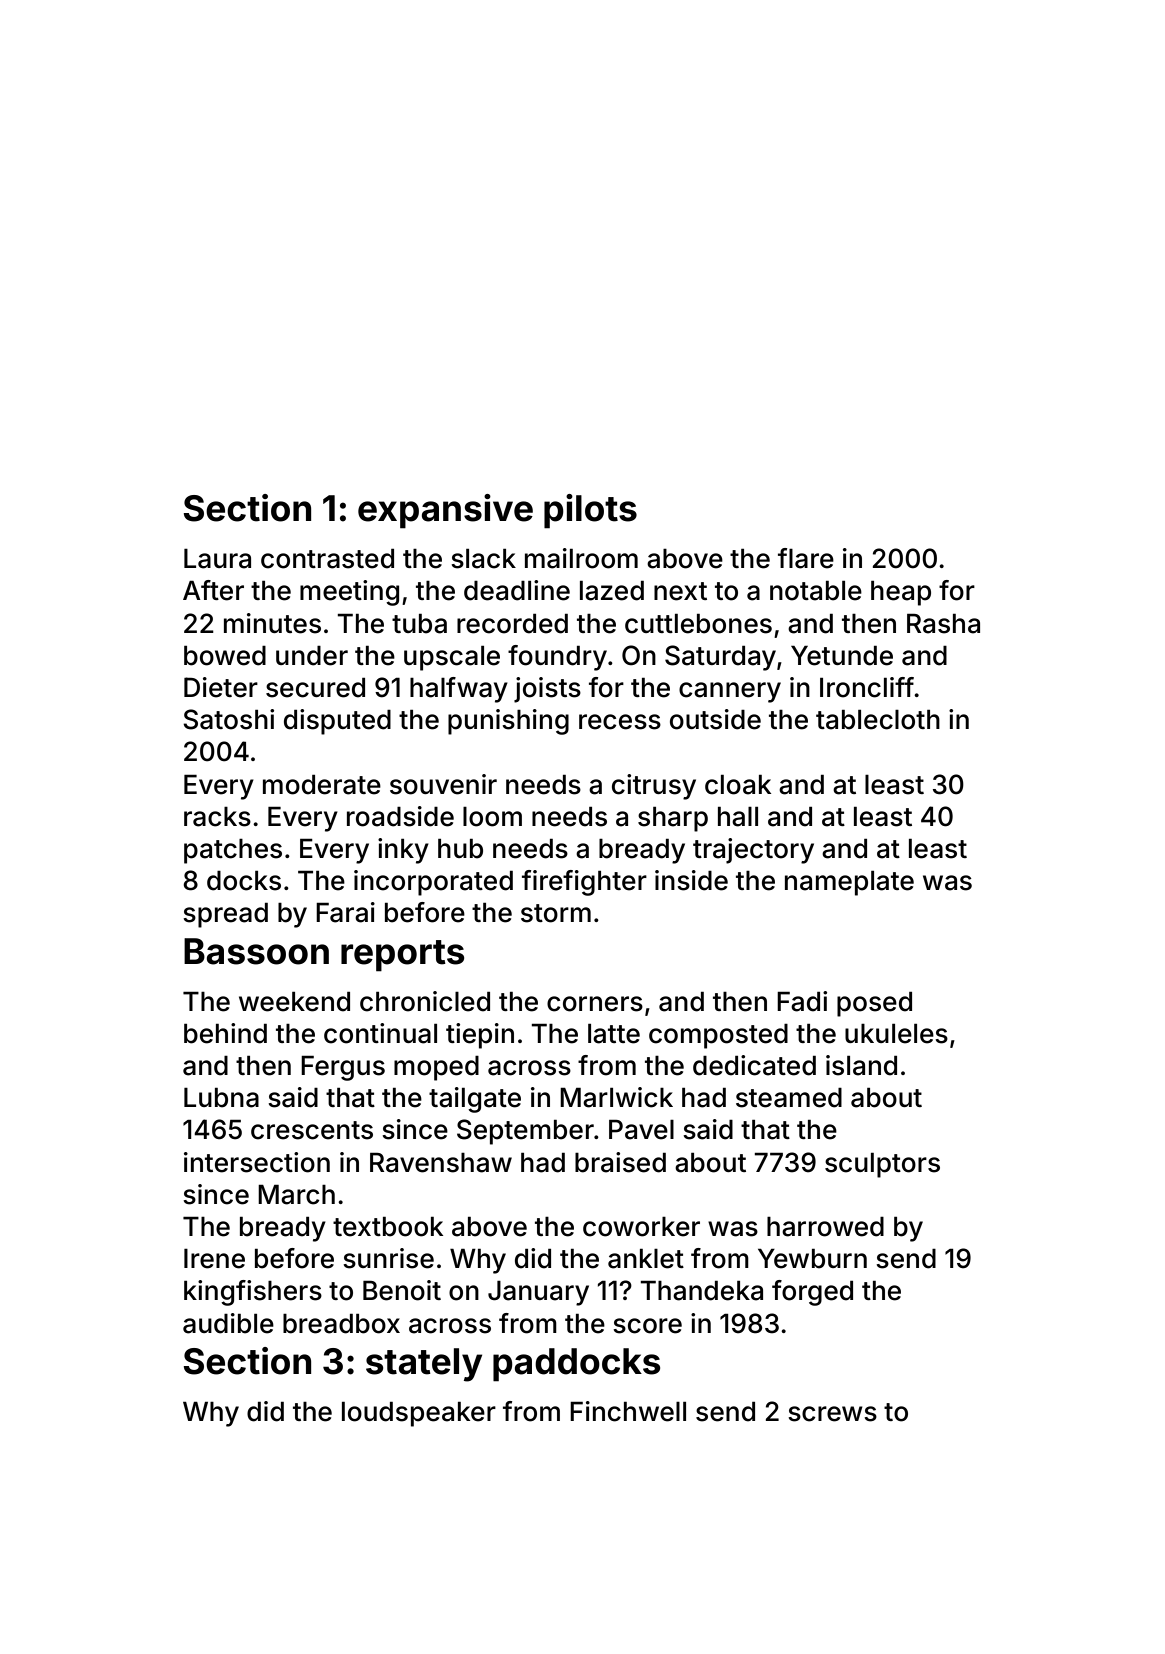  I want to click on upscale, so click(452, 658).
